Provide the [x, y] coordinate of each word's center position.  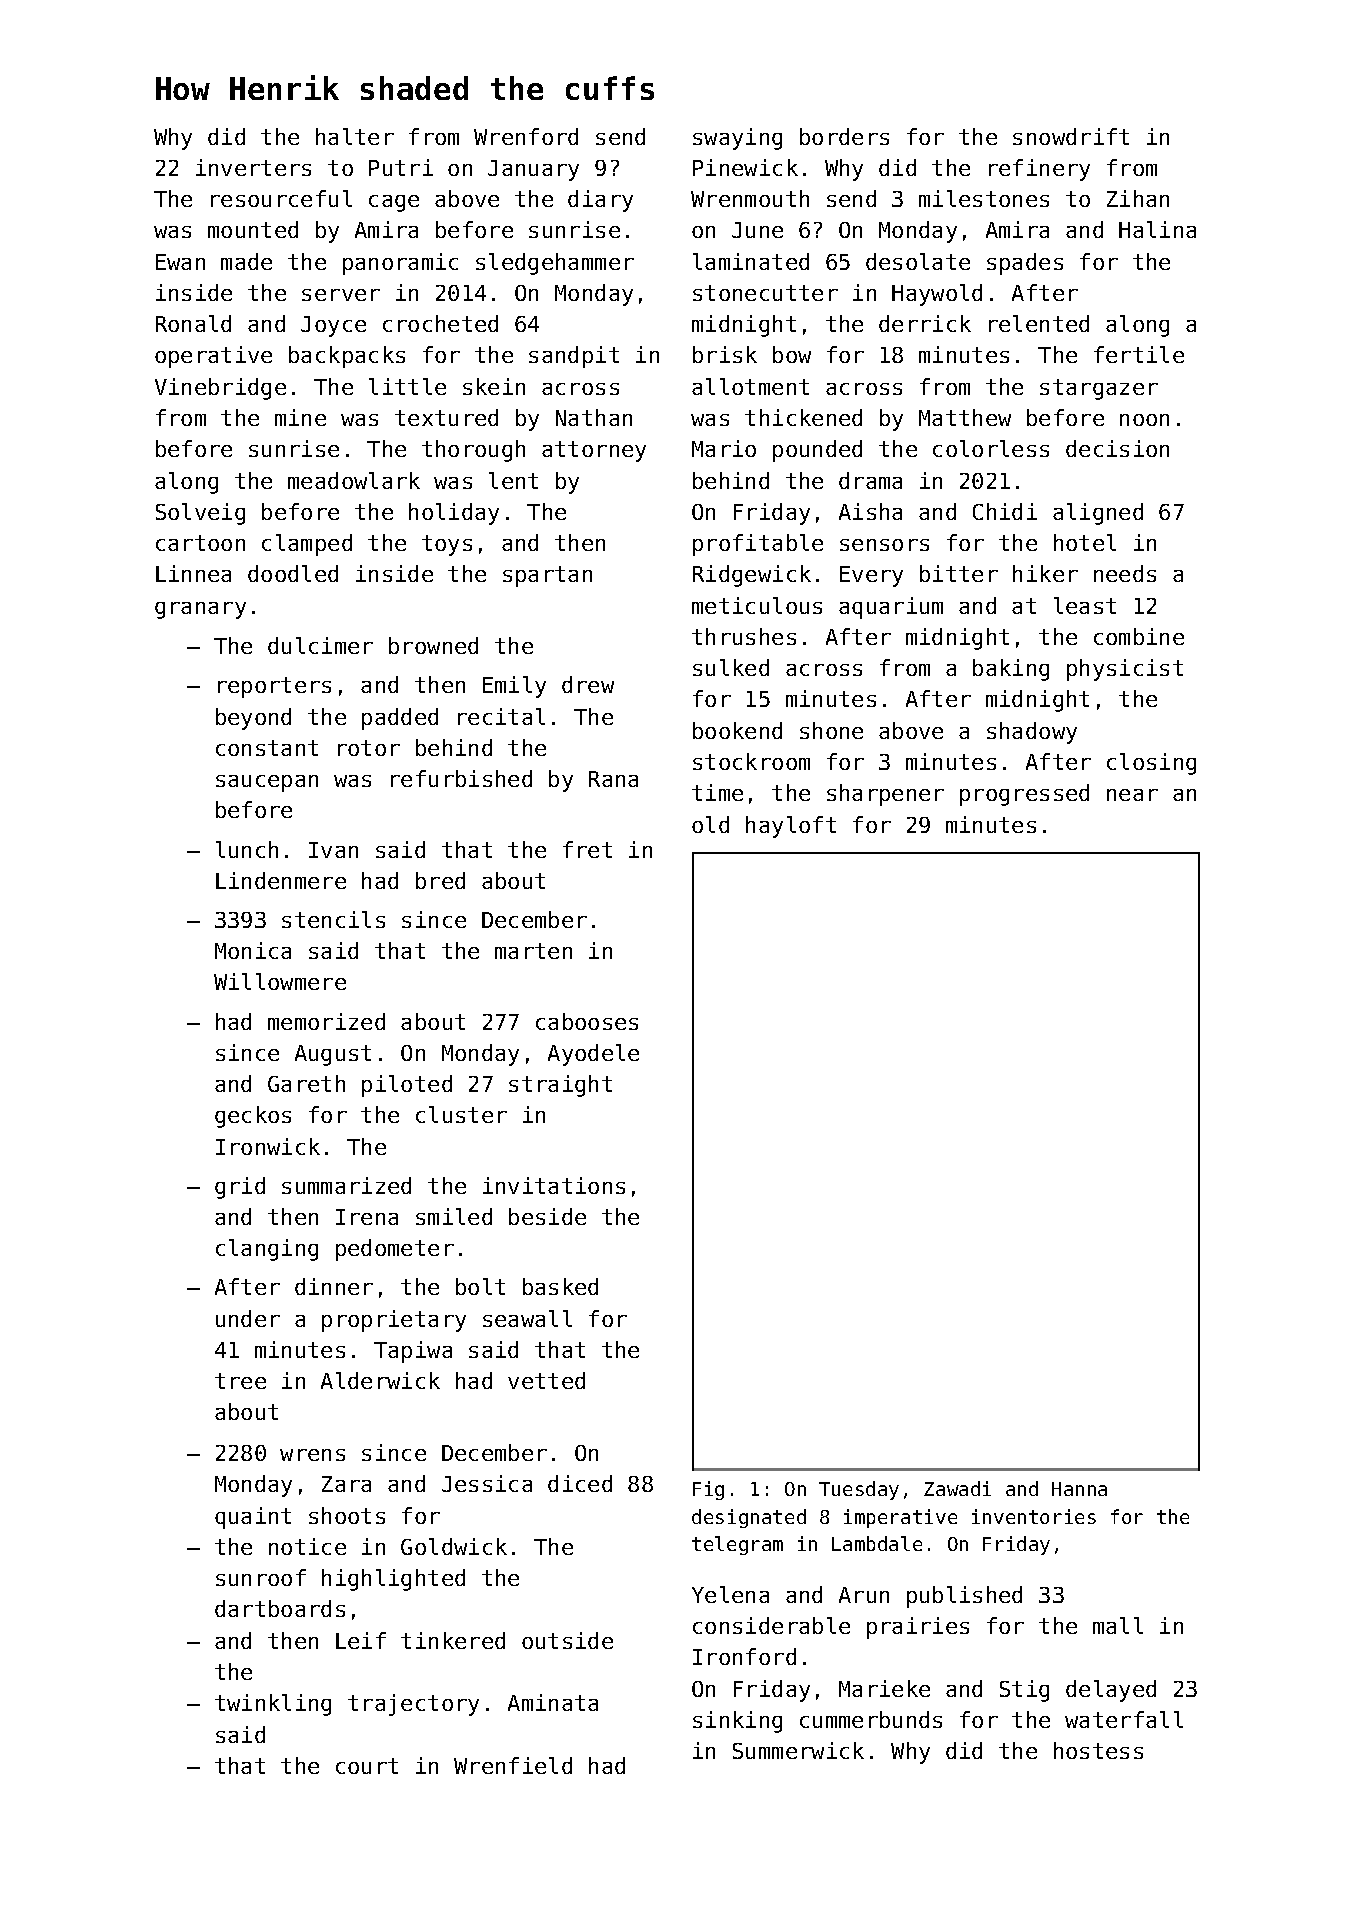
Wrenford [526, 136]
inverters [253, 167]
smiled [454, 1216]
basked [560, 1286]
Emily [514, 687]
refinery [1039, 170]
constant [267, 748]
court [367, 1766]
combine [1139, 636]
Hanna [1079, 1489]
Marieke [884, 1688]
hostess [1098, 1750]
